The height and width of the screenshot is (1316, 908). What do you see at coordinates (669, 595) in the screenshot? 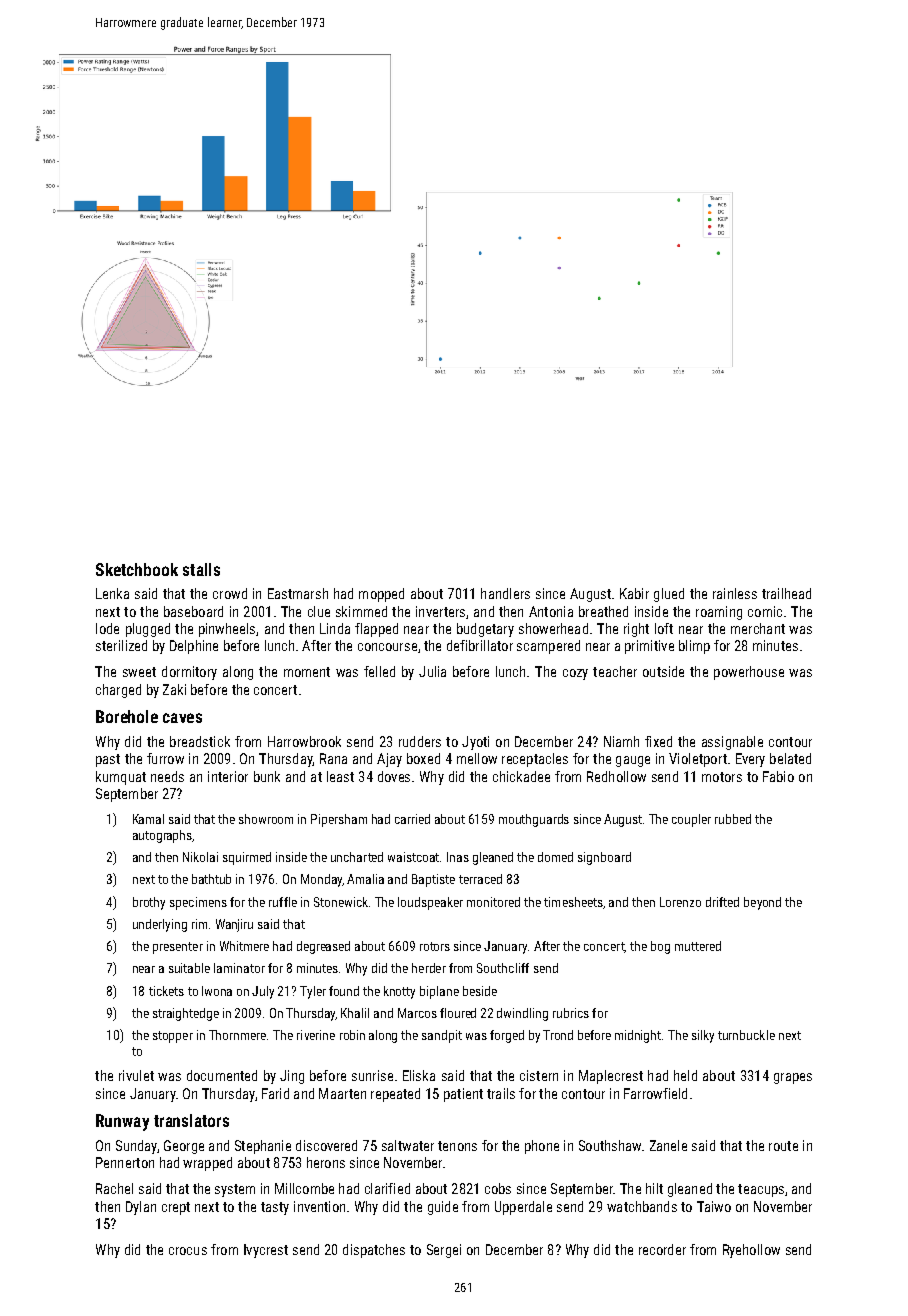
I see `glued` at bounding box center [669, 595].
